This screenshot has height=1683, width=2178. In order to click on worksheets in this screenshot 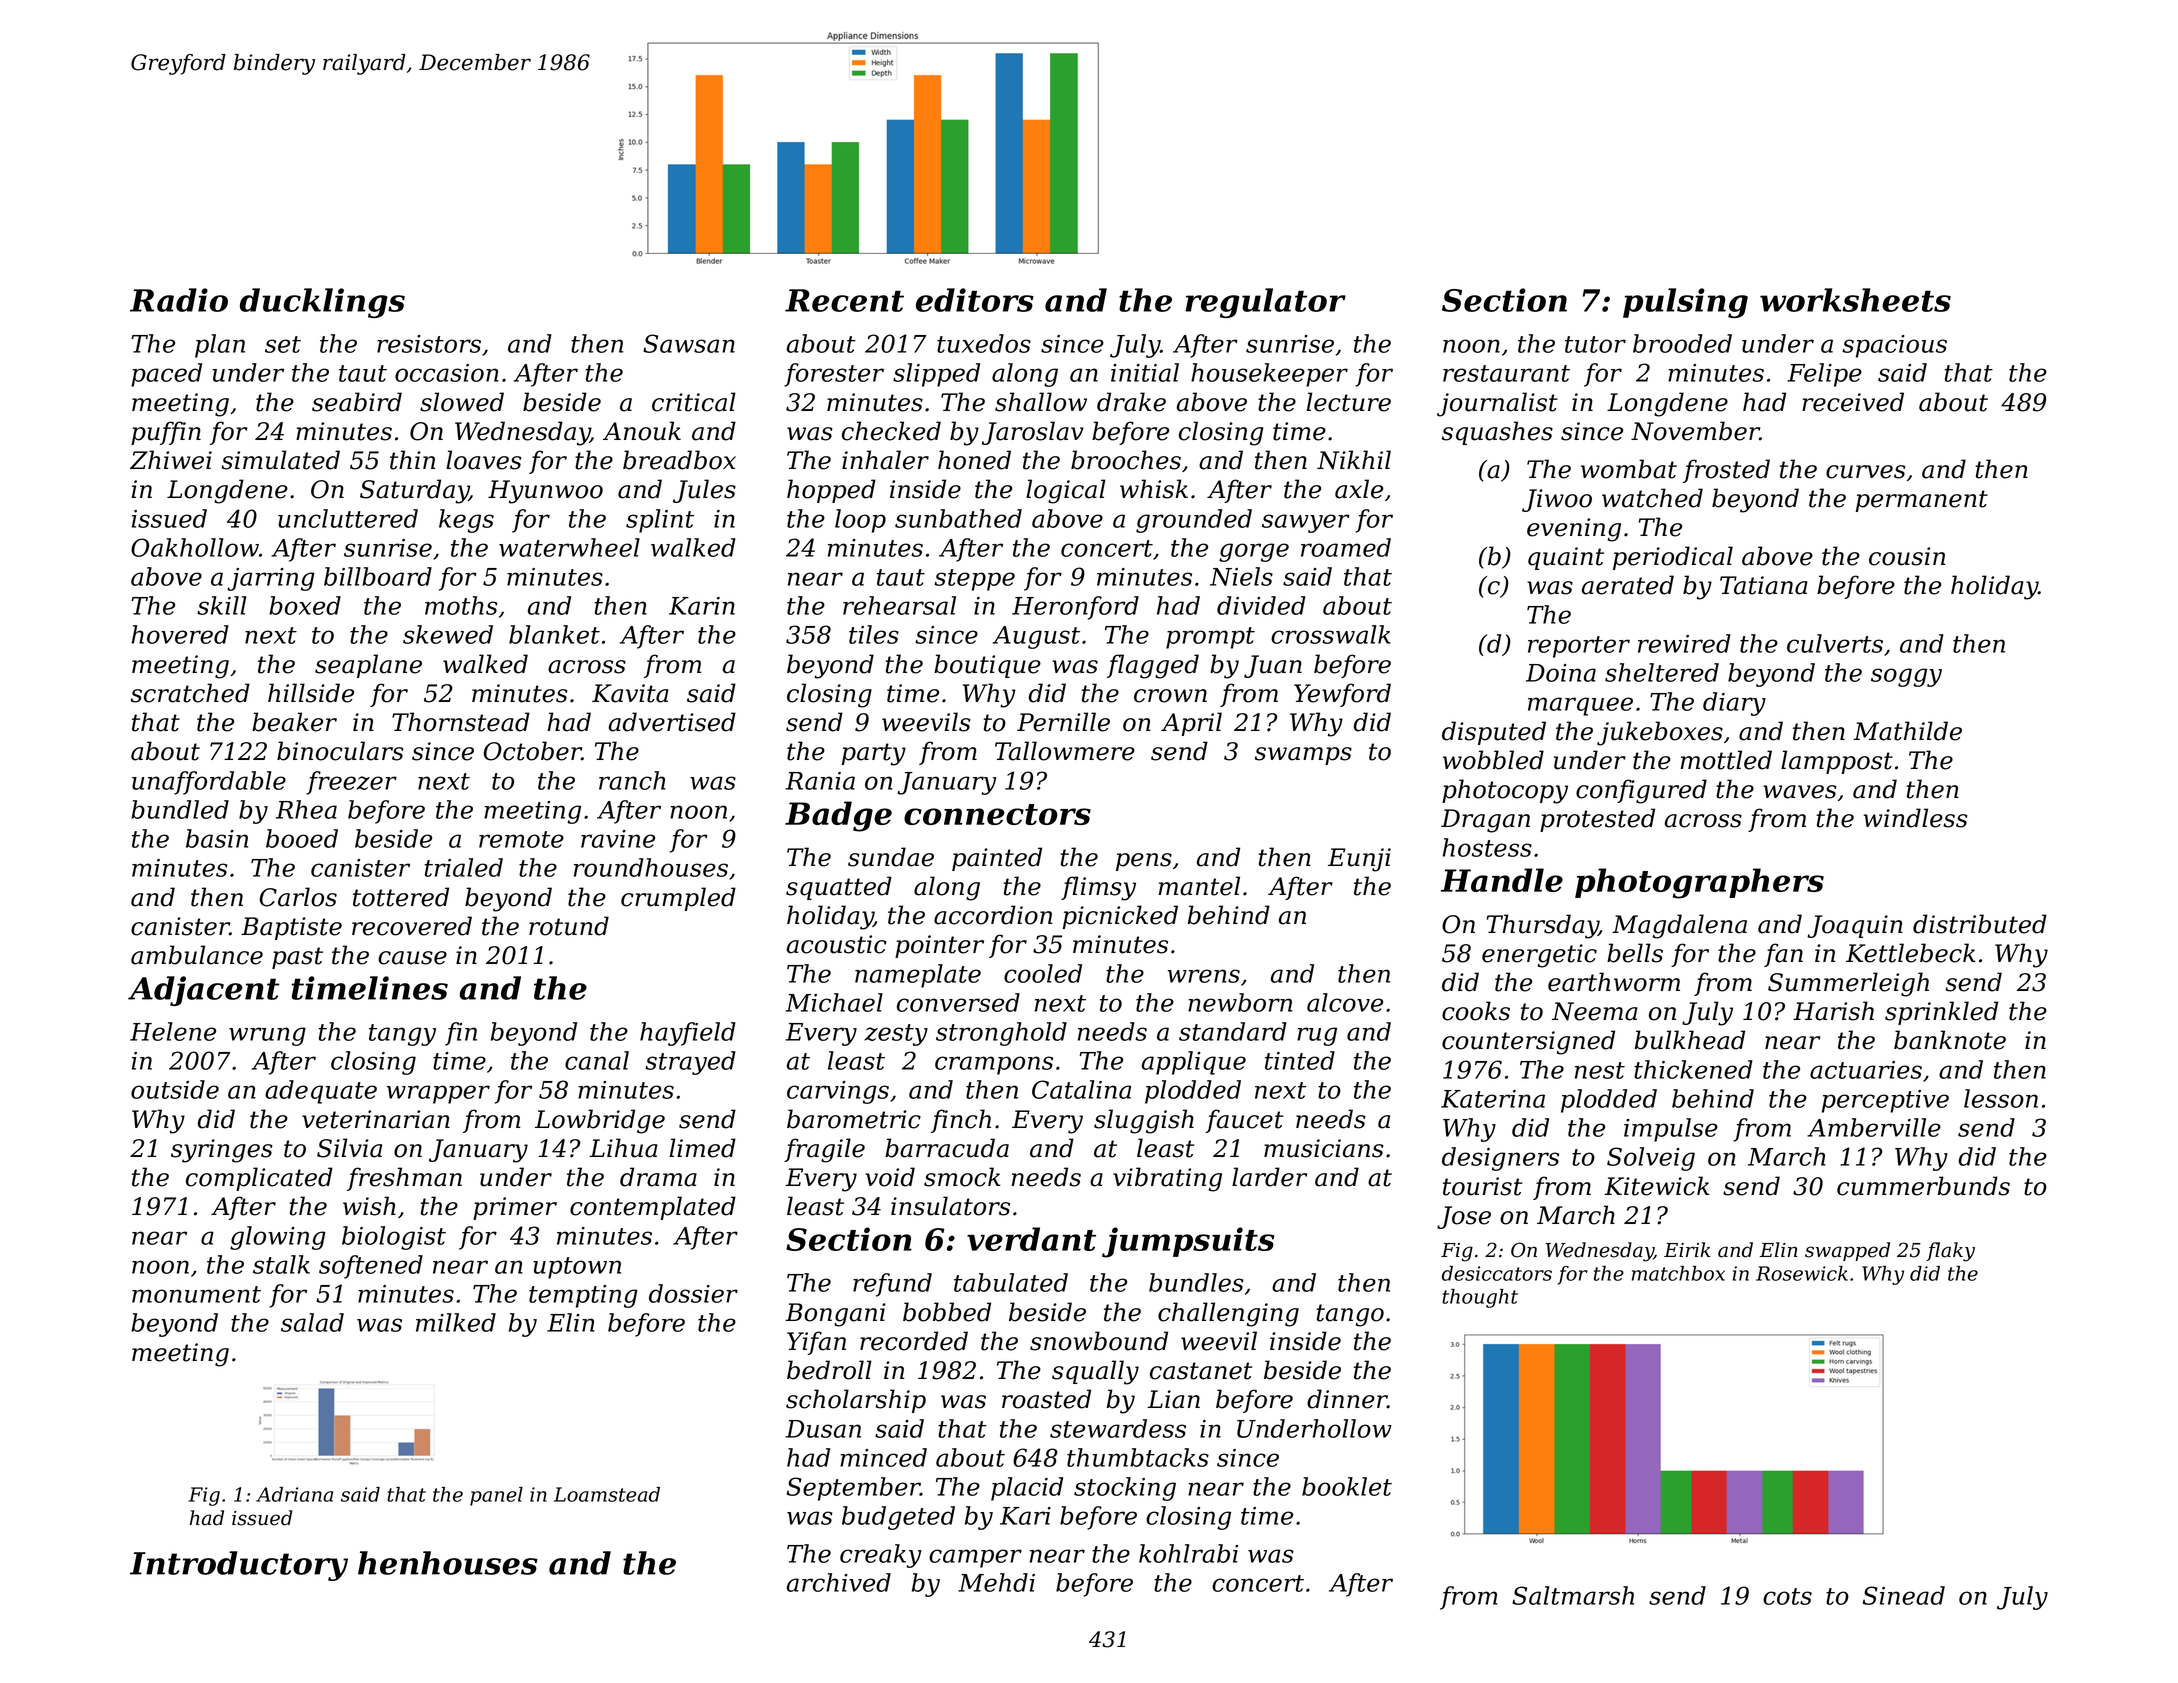, I will do `click(1855, 300)`.
